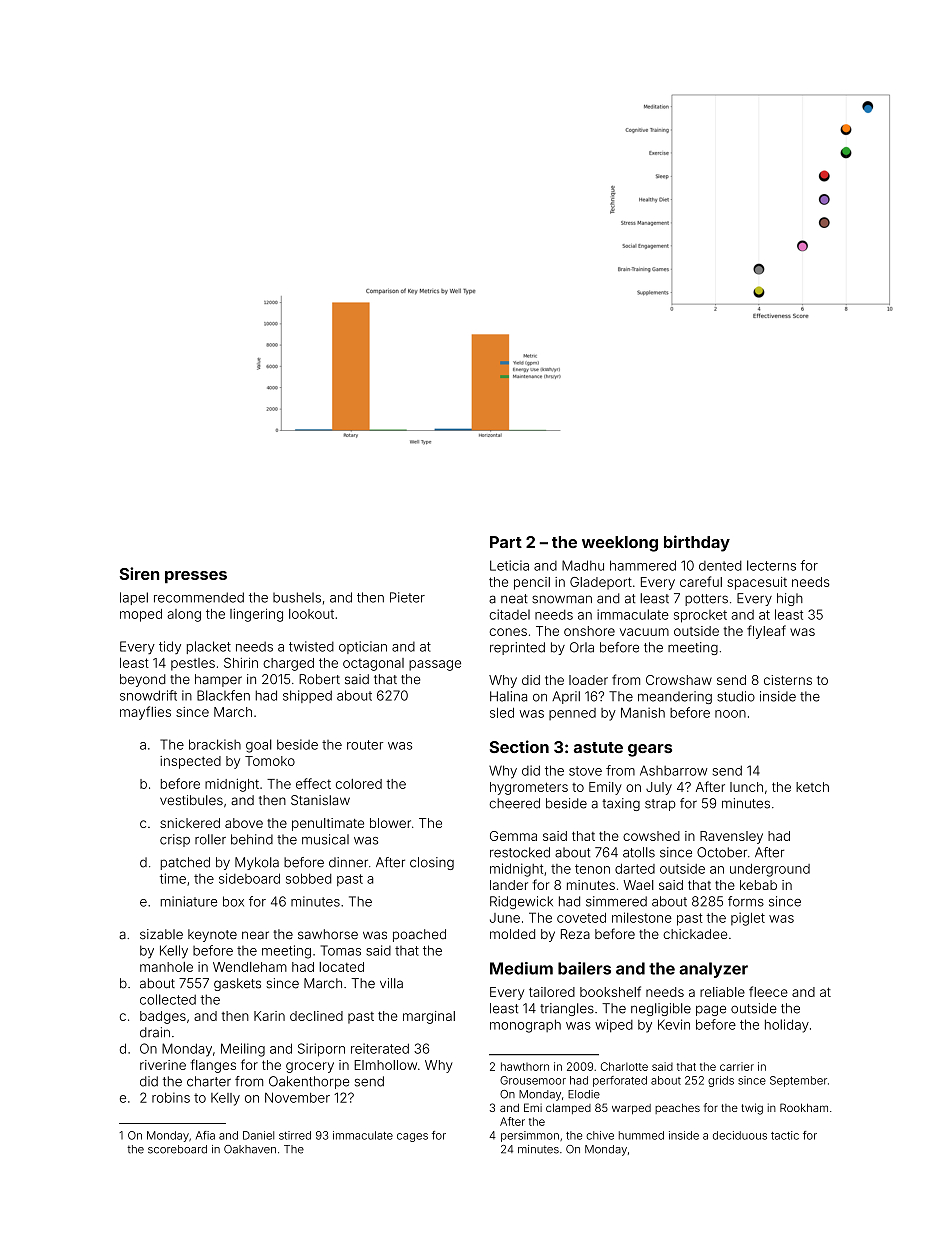 This screenshot has height=1233, width=952. Describe the element at coordinates (320, 800) in the screenshot. I see `Stanislaw` at that location.
